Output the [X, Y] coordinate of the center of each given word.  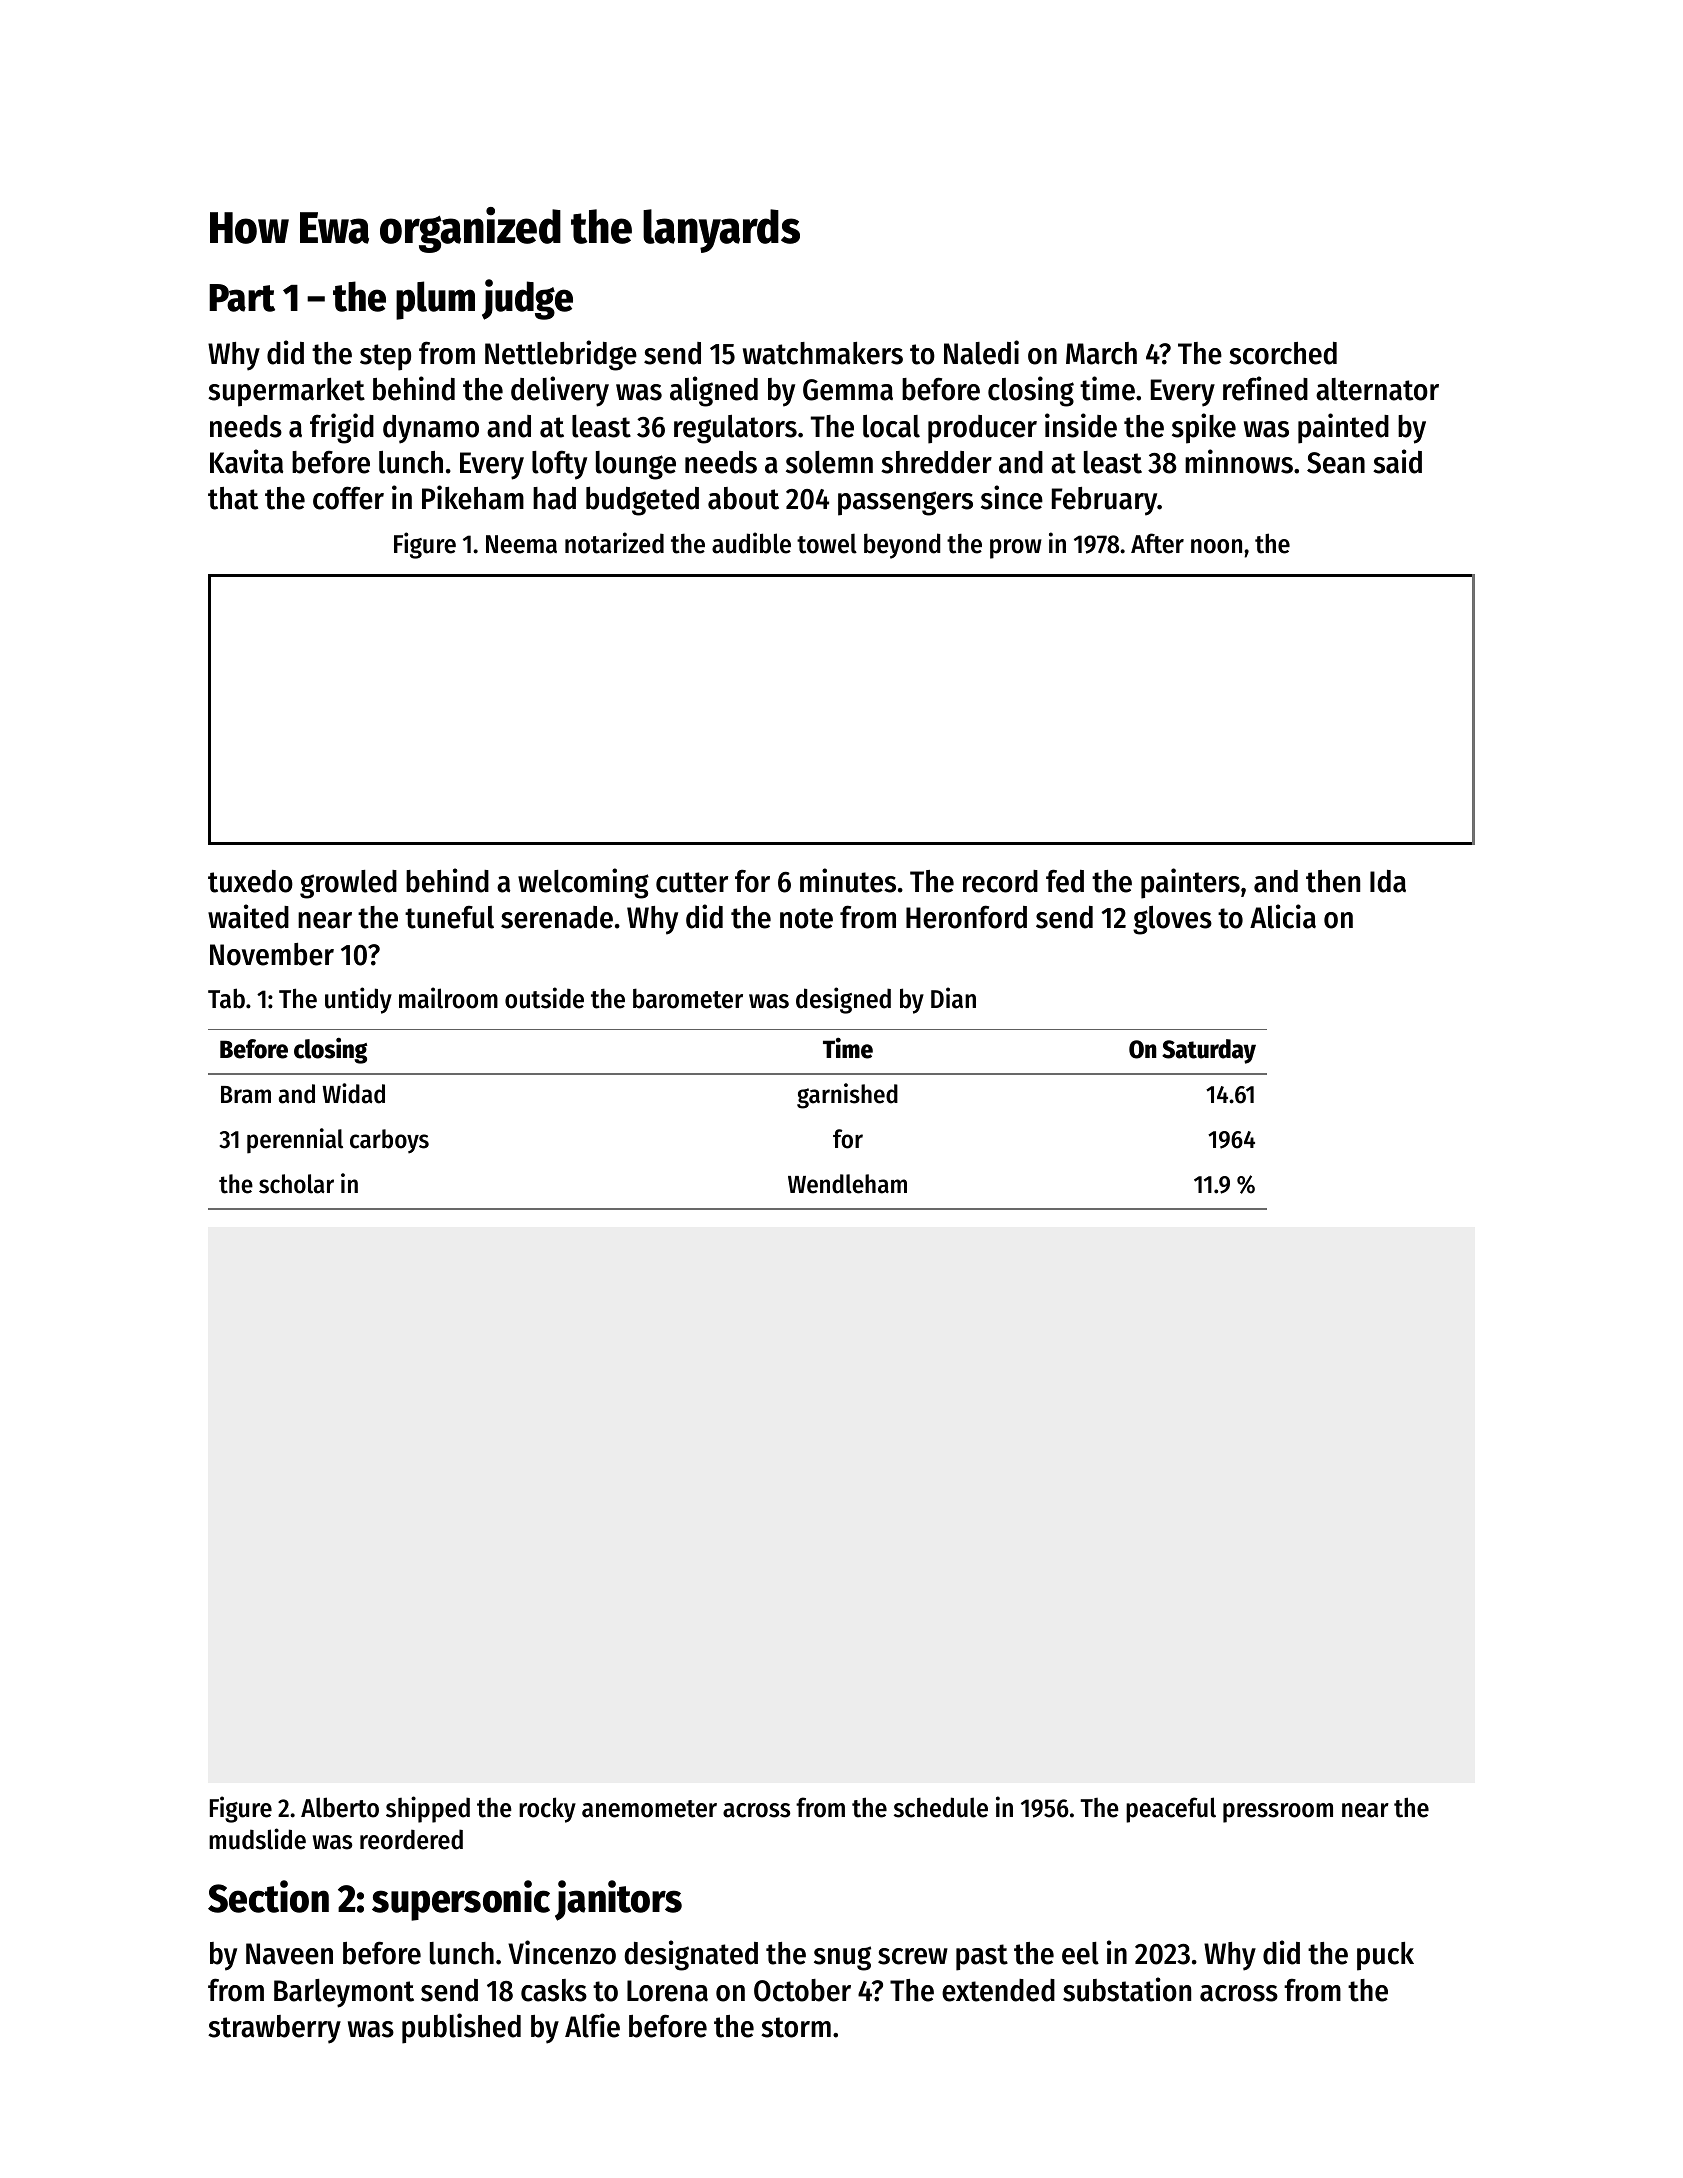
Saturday [1209, 1051]
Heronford [966, 917]
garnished [847, 1096]
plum [435, 300]
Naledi [981, 352]
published [461, 2028]
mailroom [448, 998]
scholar [296, 1184]
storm [796, 2027]
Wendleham [847, 1184]
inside [1081, 425]
